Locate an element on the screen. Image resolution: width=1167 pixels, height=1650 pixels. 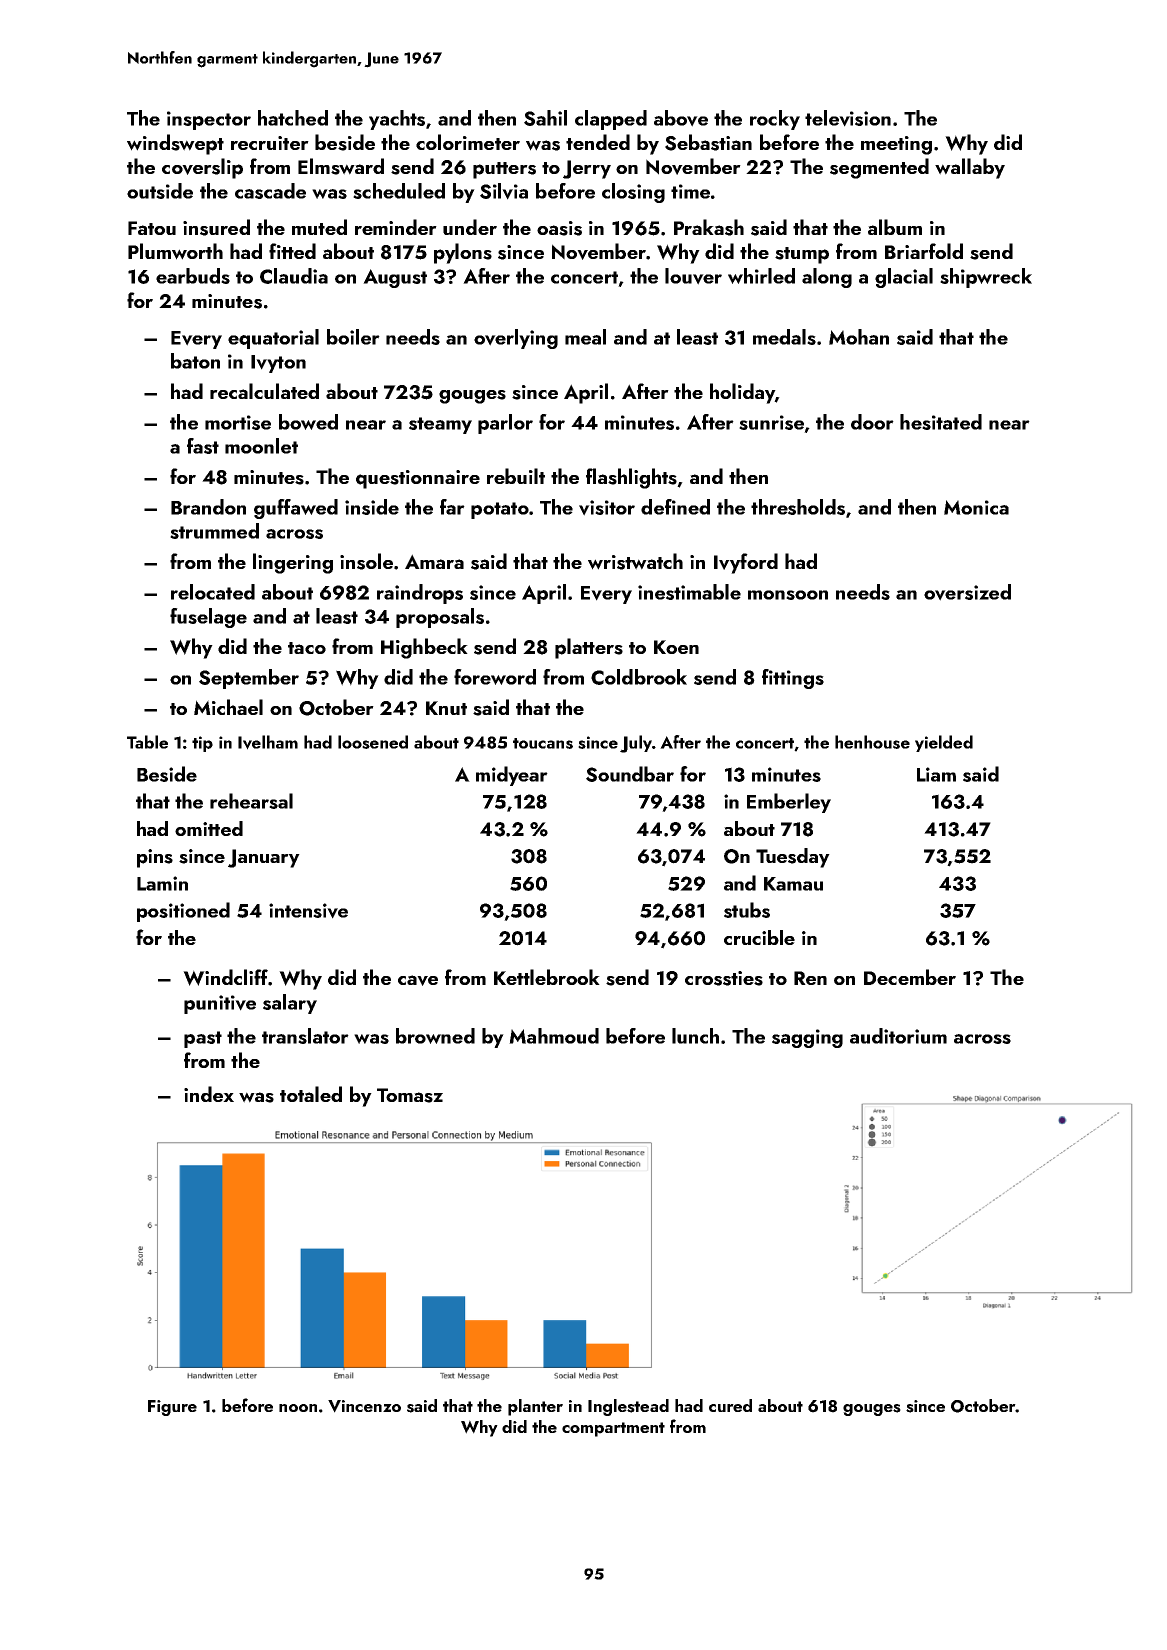
medals is located at coordinates (784, 337).
